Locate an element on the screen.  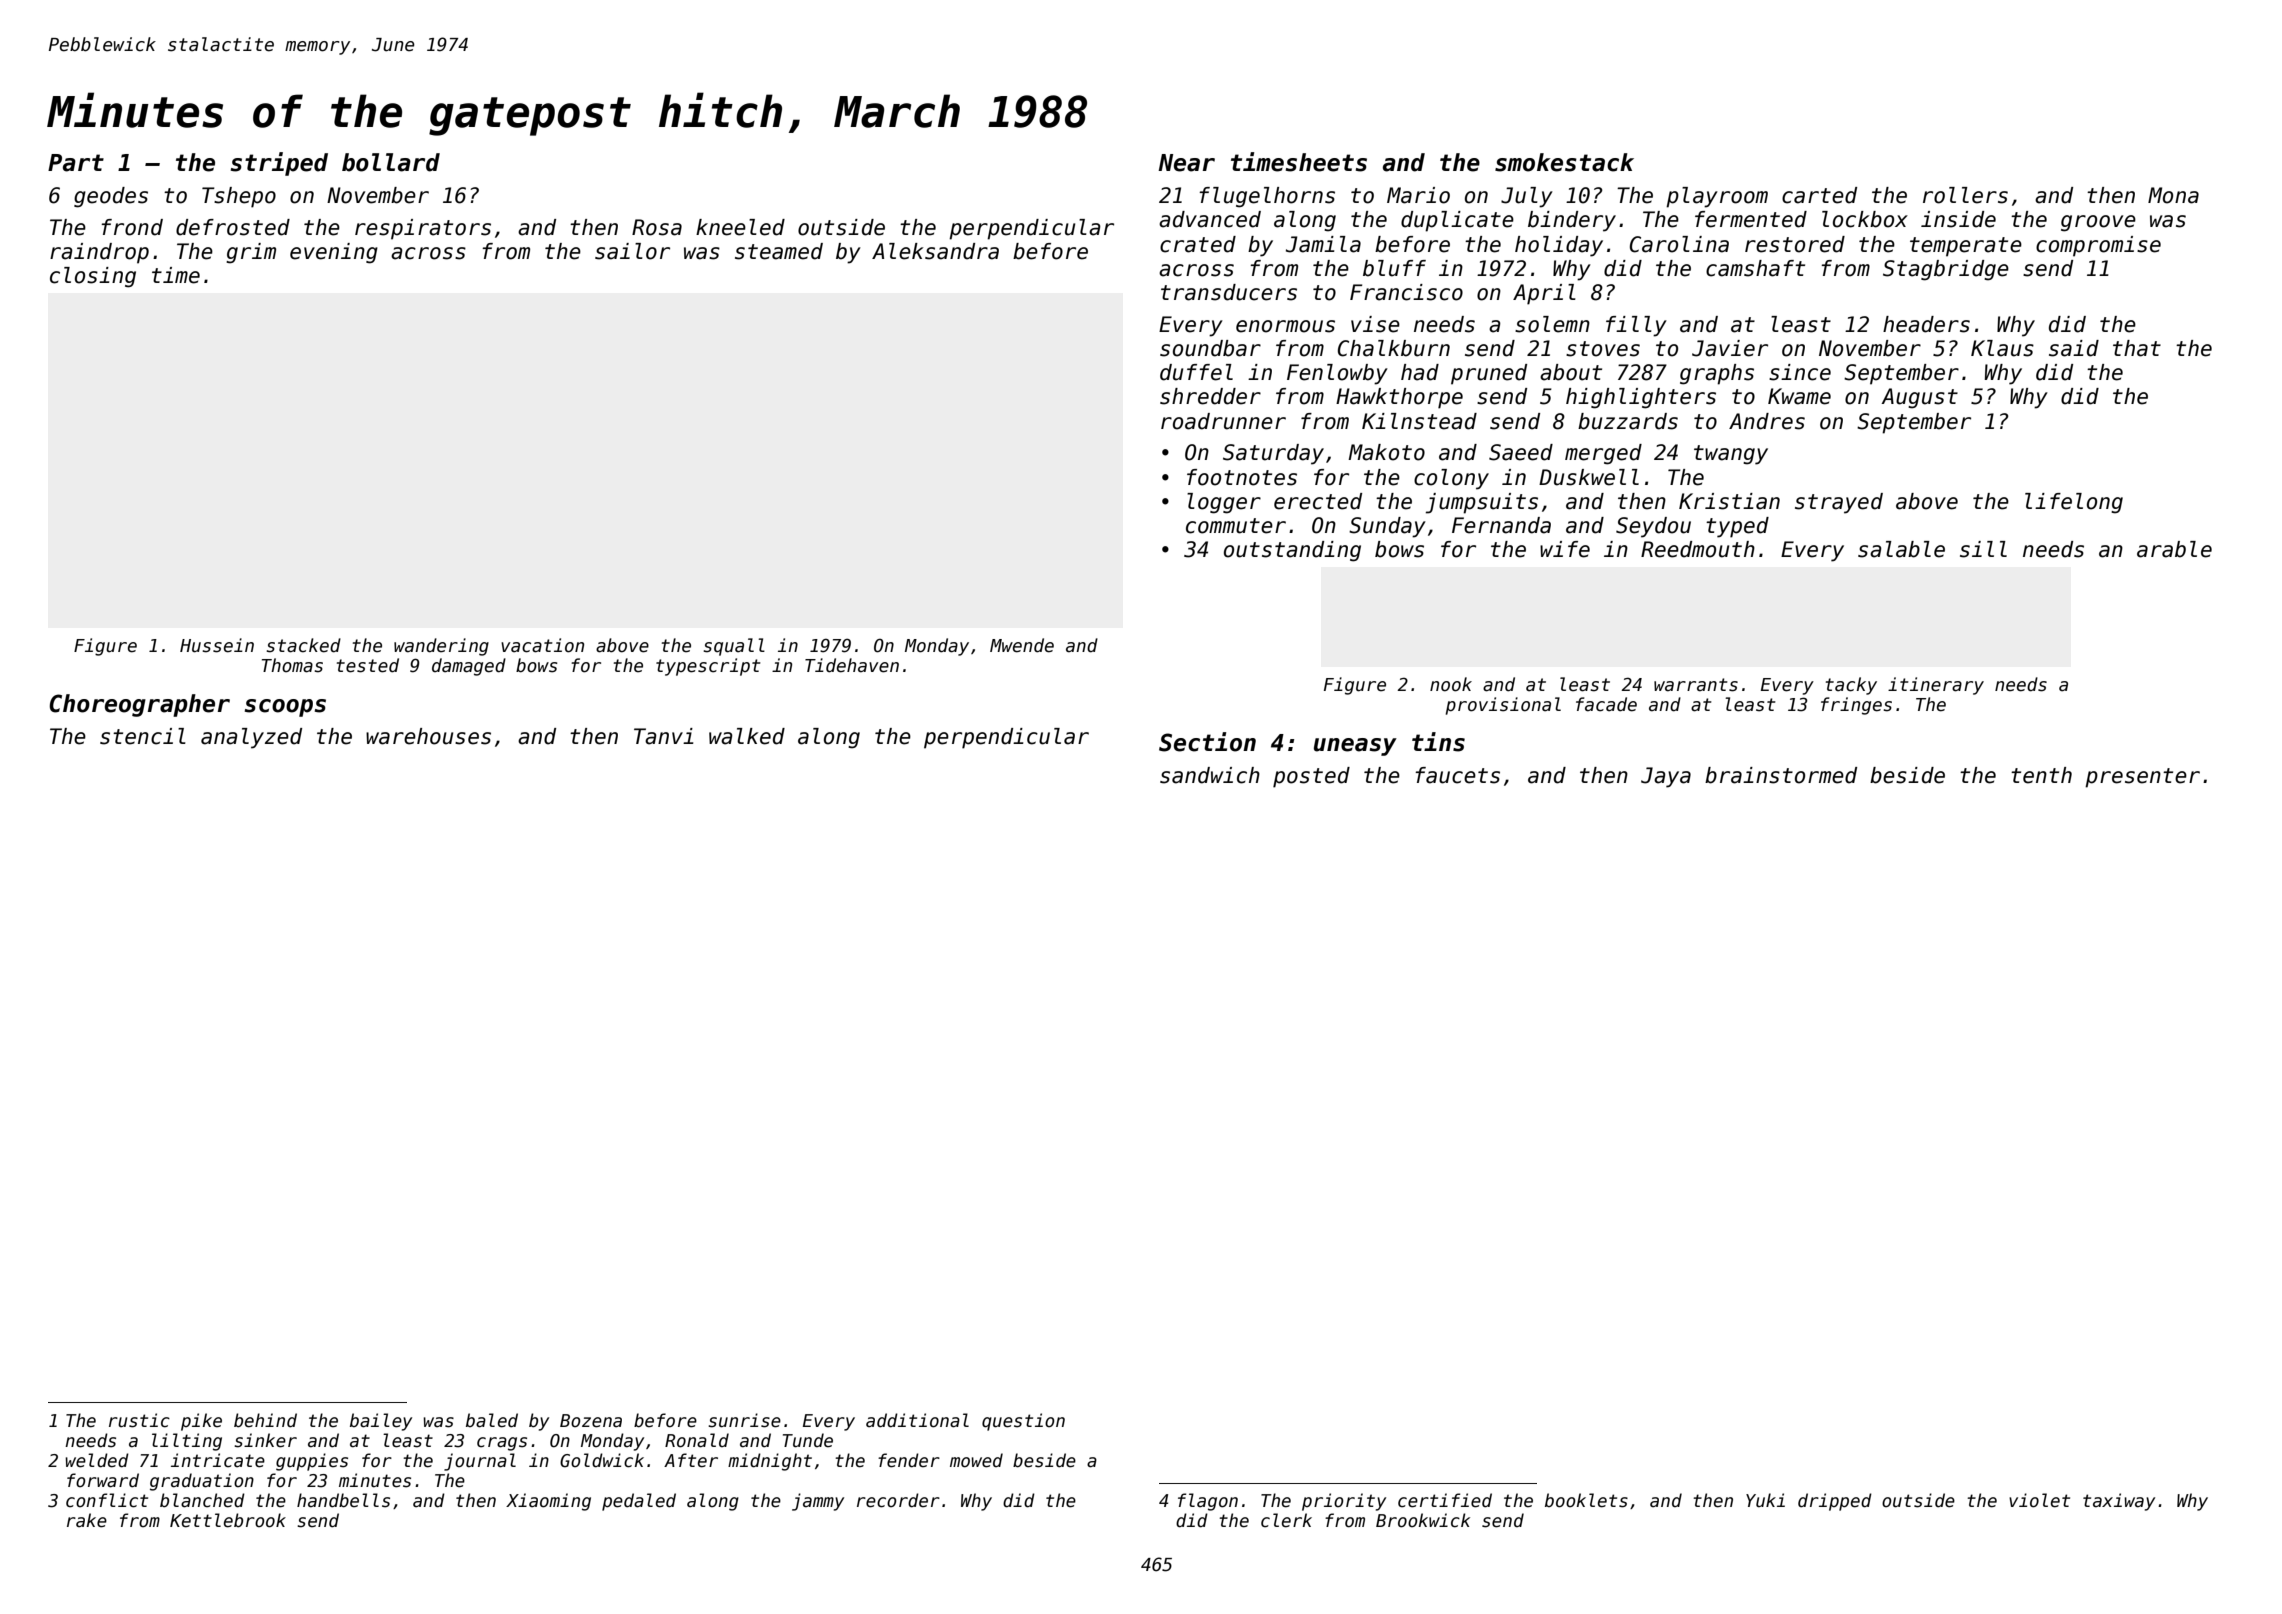
kneeled is located at coordinates (740, 227).
